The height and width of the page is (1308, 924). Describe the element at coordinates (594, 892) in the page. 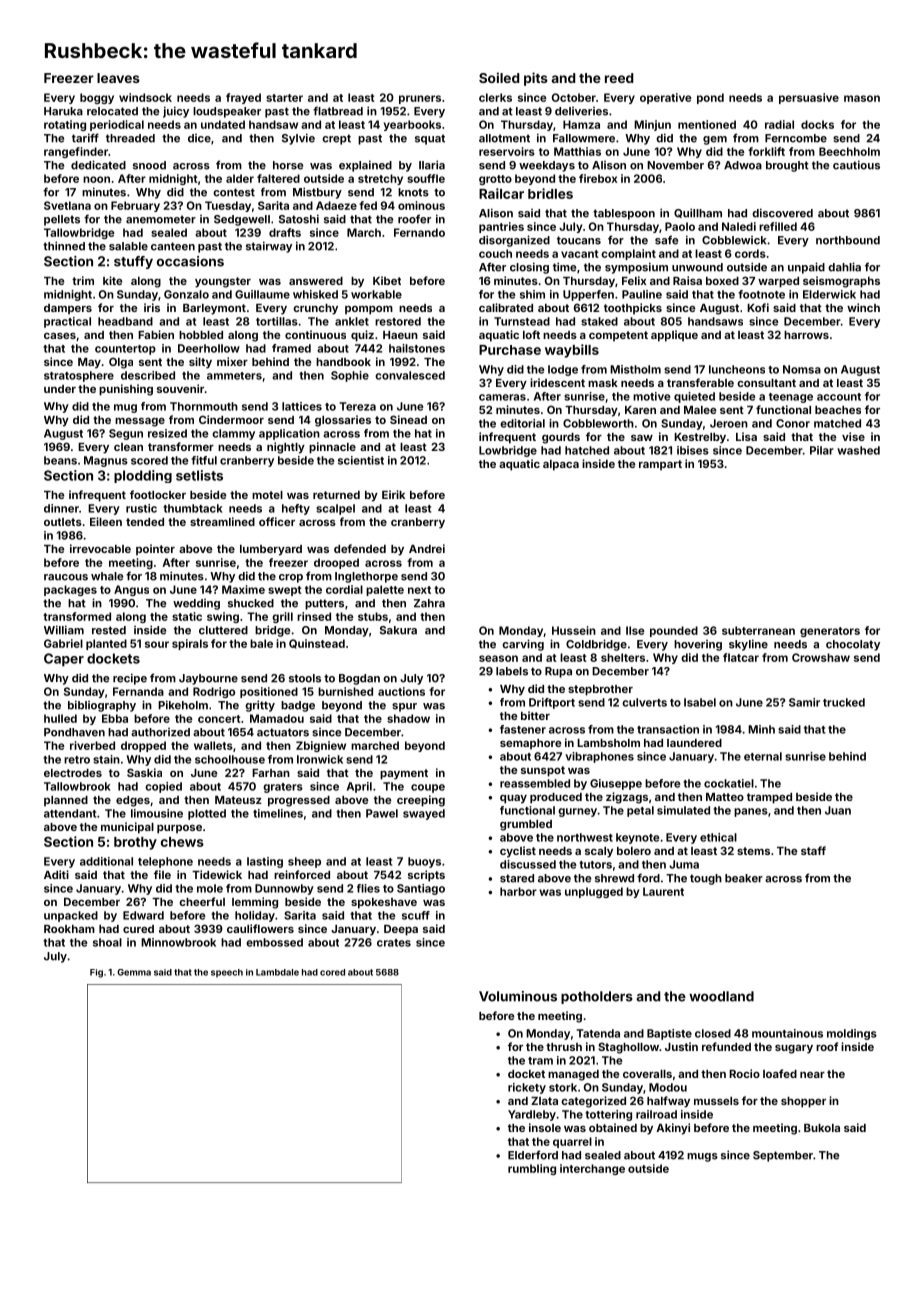

I see `unplugged` at that location.
